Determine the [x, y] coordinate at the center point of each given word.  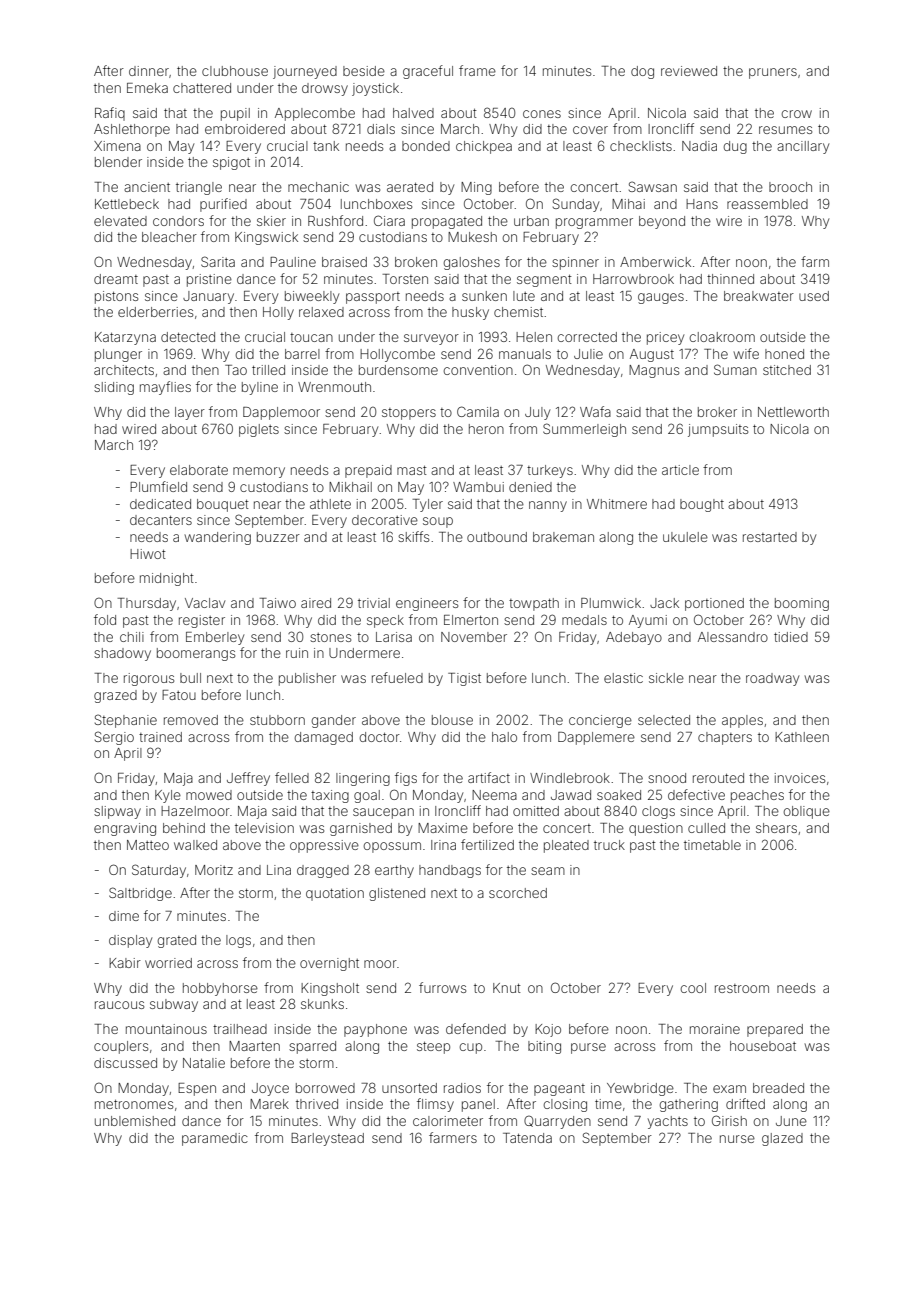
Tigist [464, 679]
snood [667, 778]
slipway [117, 812]
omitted [536, 811]
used [814, 296]
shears [776, 828]
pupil [235, 114]
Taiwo [278, 603]
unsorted [409, 1088]
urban [531, 221]
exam [729, 1089]
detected [188, 337]
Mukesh [472, 237]
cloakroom [722, 337]
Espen [197, 1089]
